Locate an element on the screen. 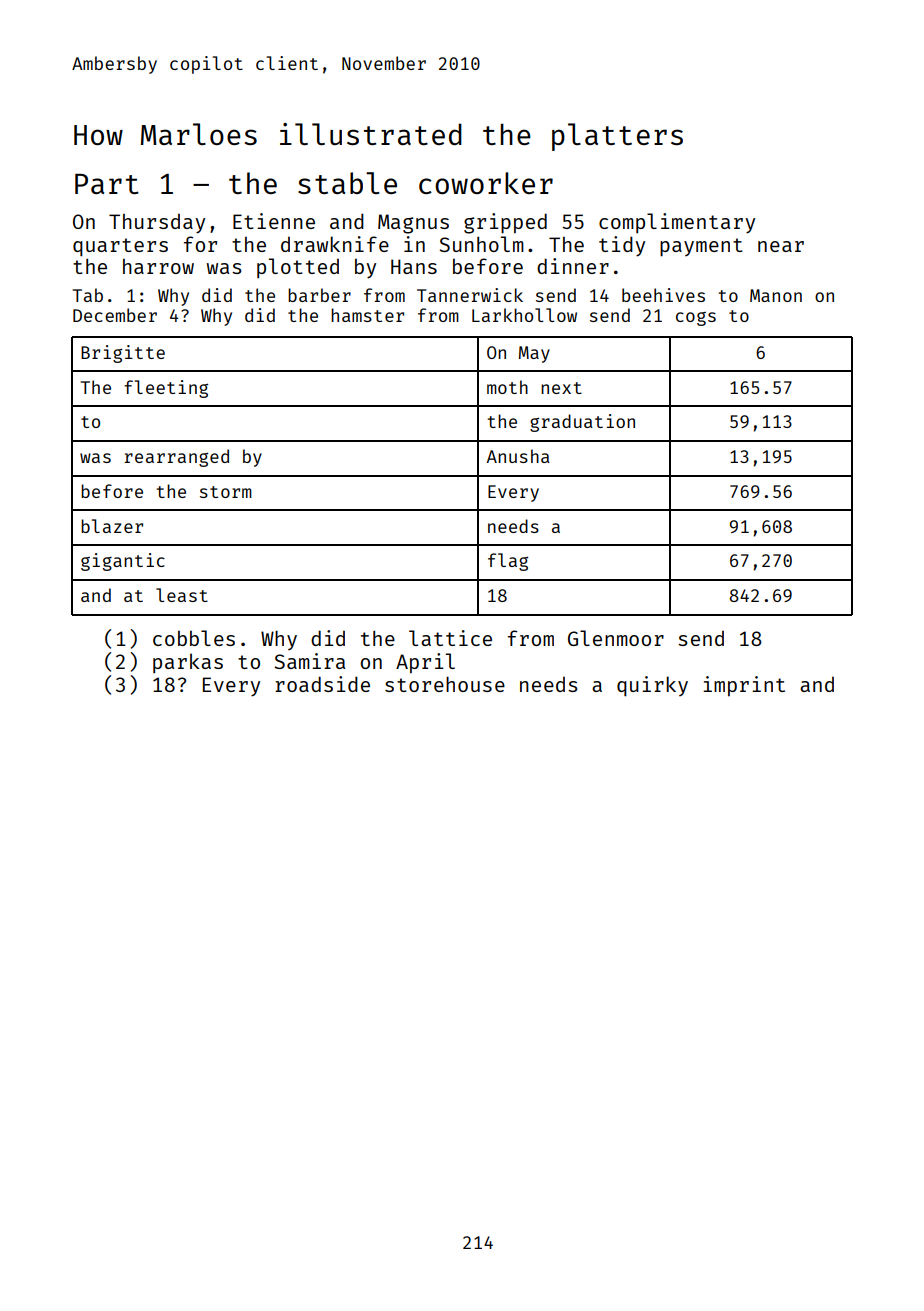 This screenshot has height=1311, width=924. parkas is located at coordinates (188, 663).
